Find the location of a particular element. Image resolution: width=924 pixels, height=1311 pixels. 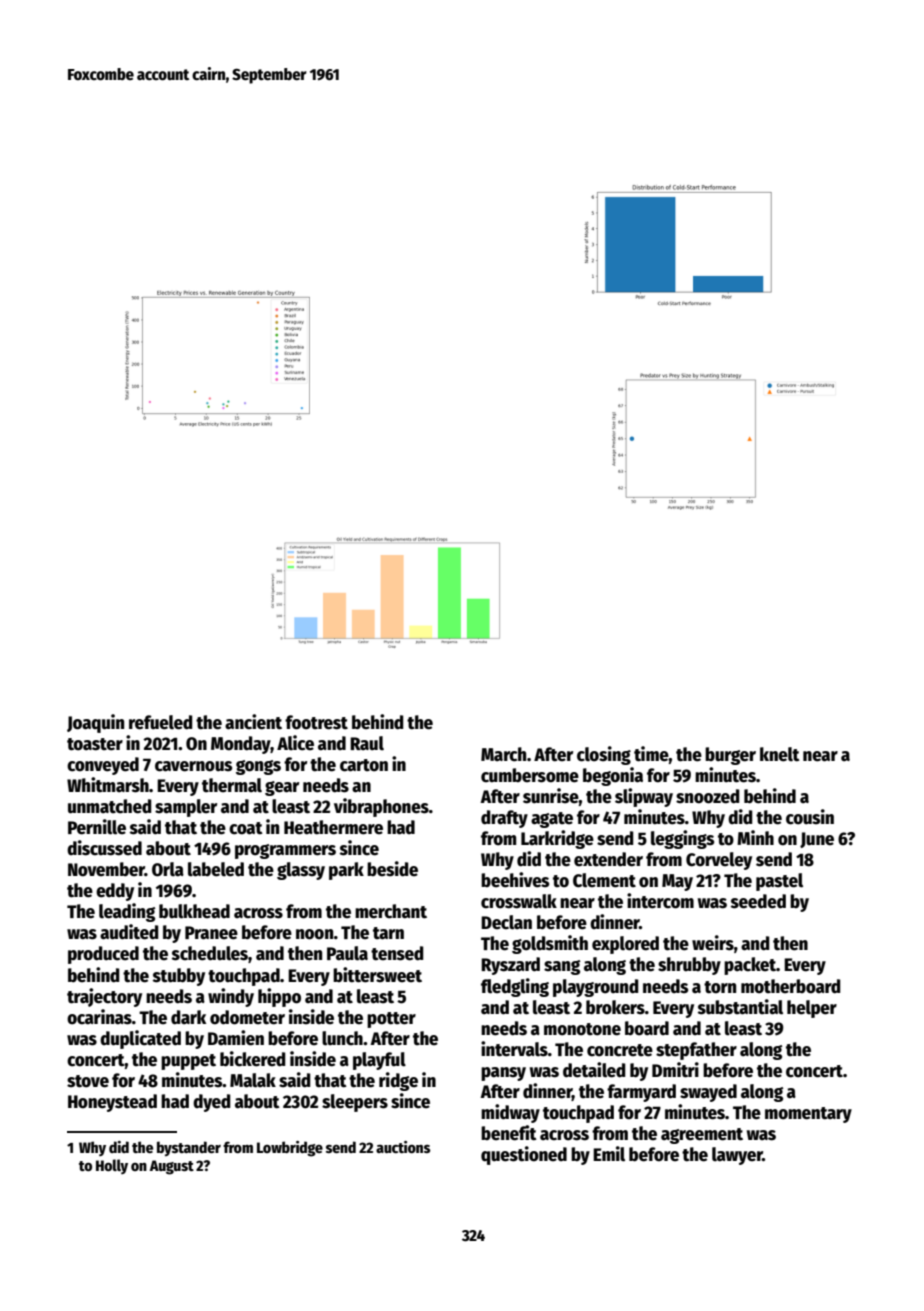

park is located at coordinates (346, 871).
